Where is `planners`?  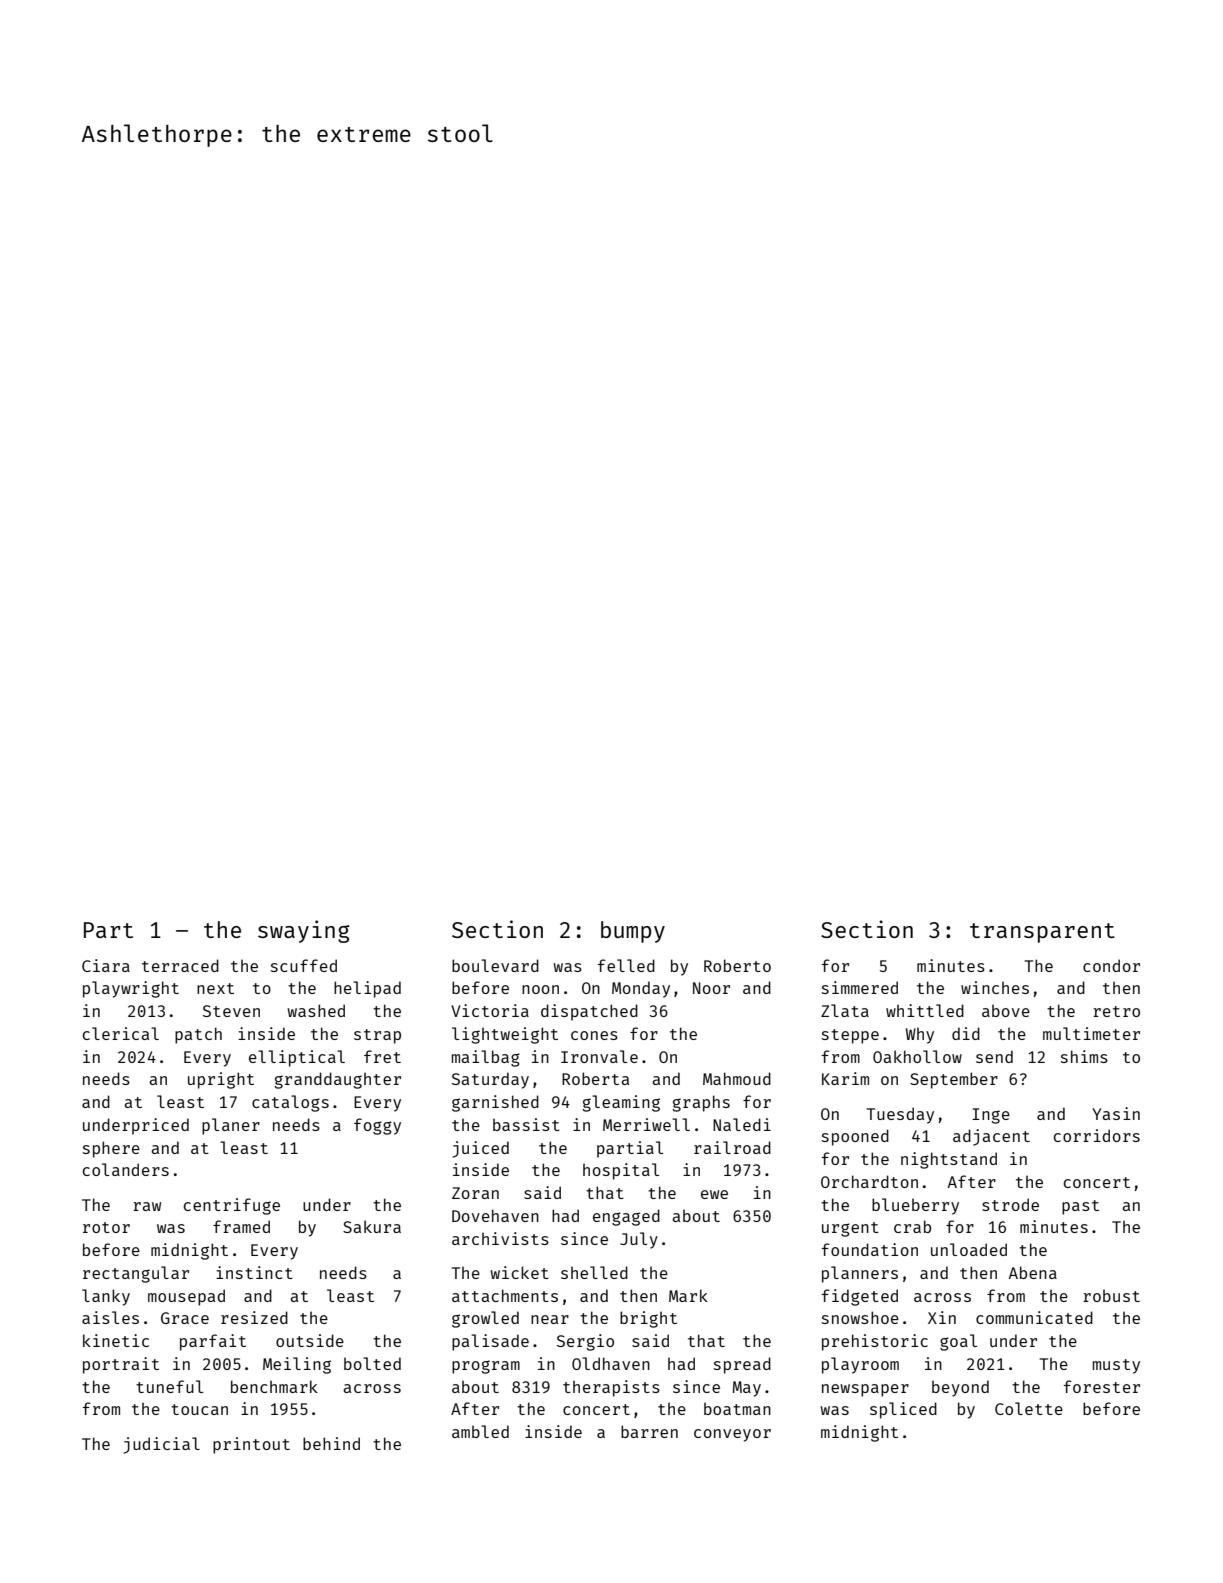
planners is located at coordinates (860, 1274).
